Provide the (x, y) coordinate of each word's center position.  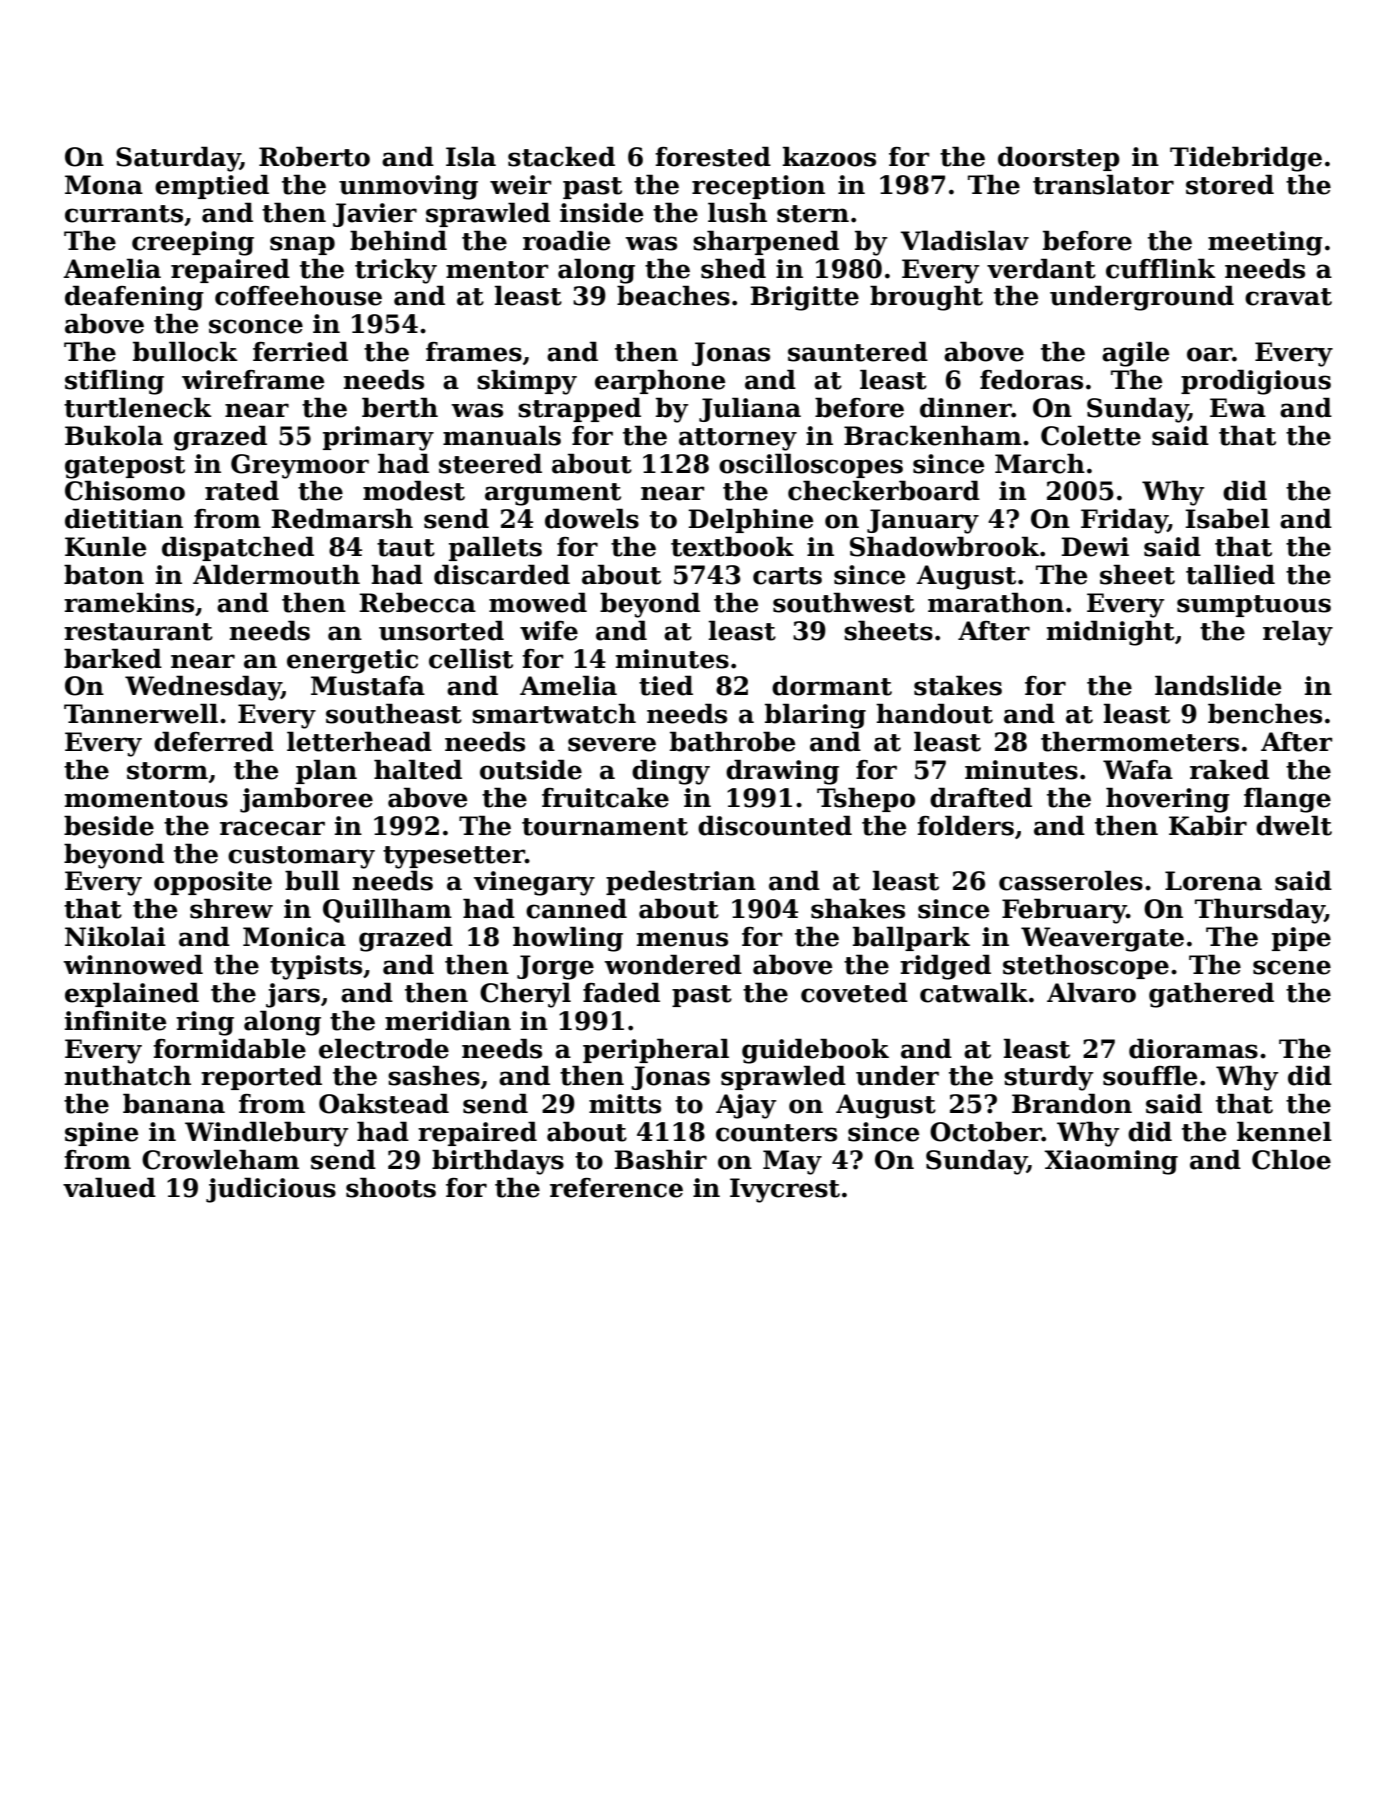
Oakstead (384, 1103)
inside (601, 212)
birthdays (498, 1162)
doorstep (1059, 158)
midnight (1111, 633)
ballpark (911, 938)
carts (787, 576)
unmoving (408, 187)
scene (1292, 967)
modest (414, 490)
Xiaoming (1111, 1162)
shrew (231, 908)
